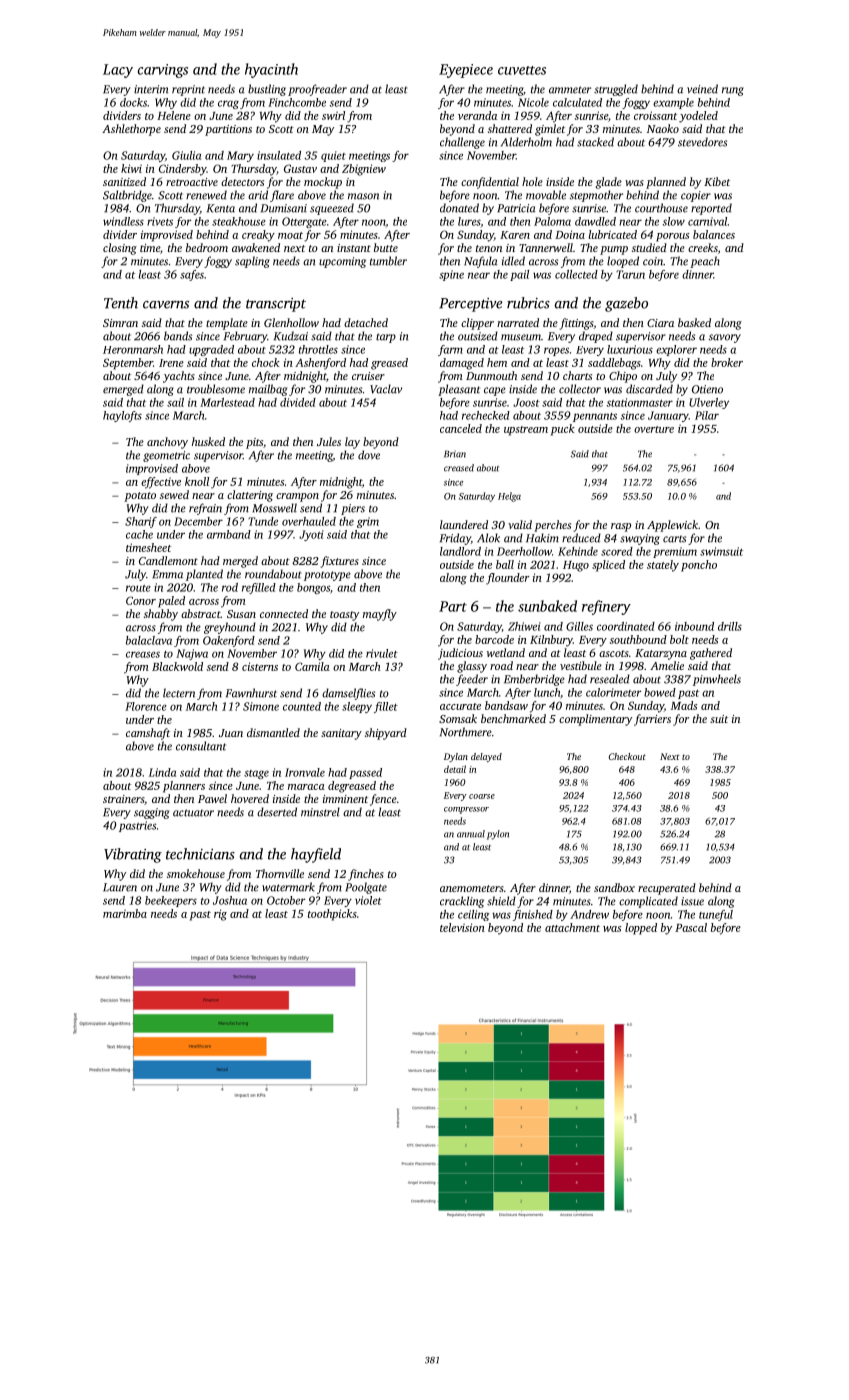  I want to click on rod, so click(230, 587).
